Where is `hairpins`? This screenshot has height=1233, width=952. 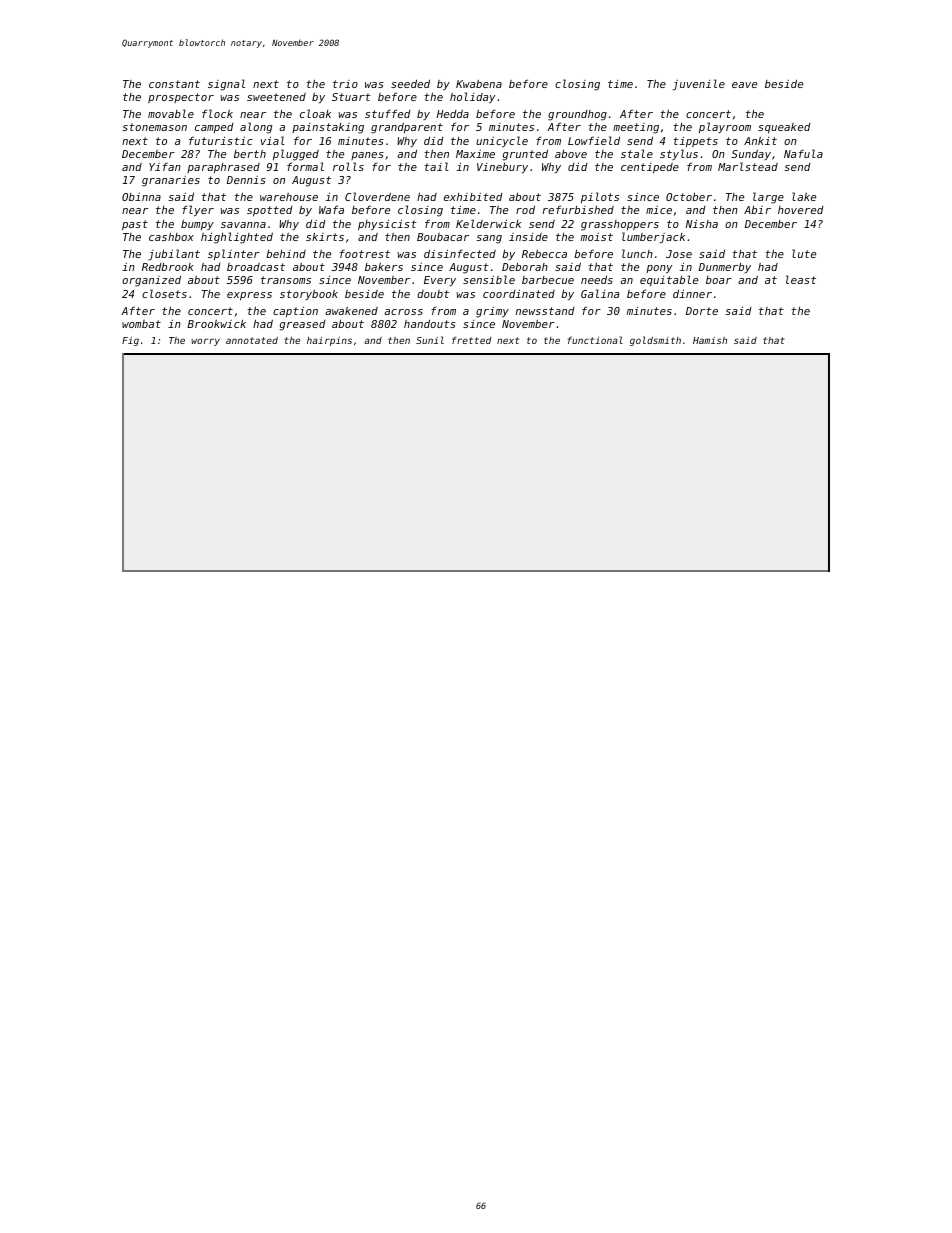
hairpins is located at coordinates (329, 341).
